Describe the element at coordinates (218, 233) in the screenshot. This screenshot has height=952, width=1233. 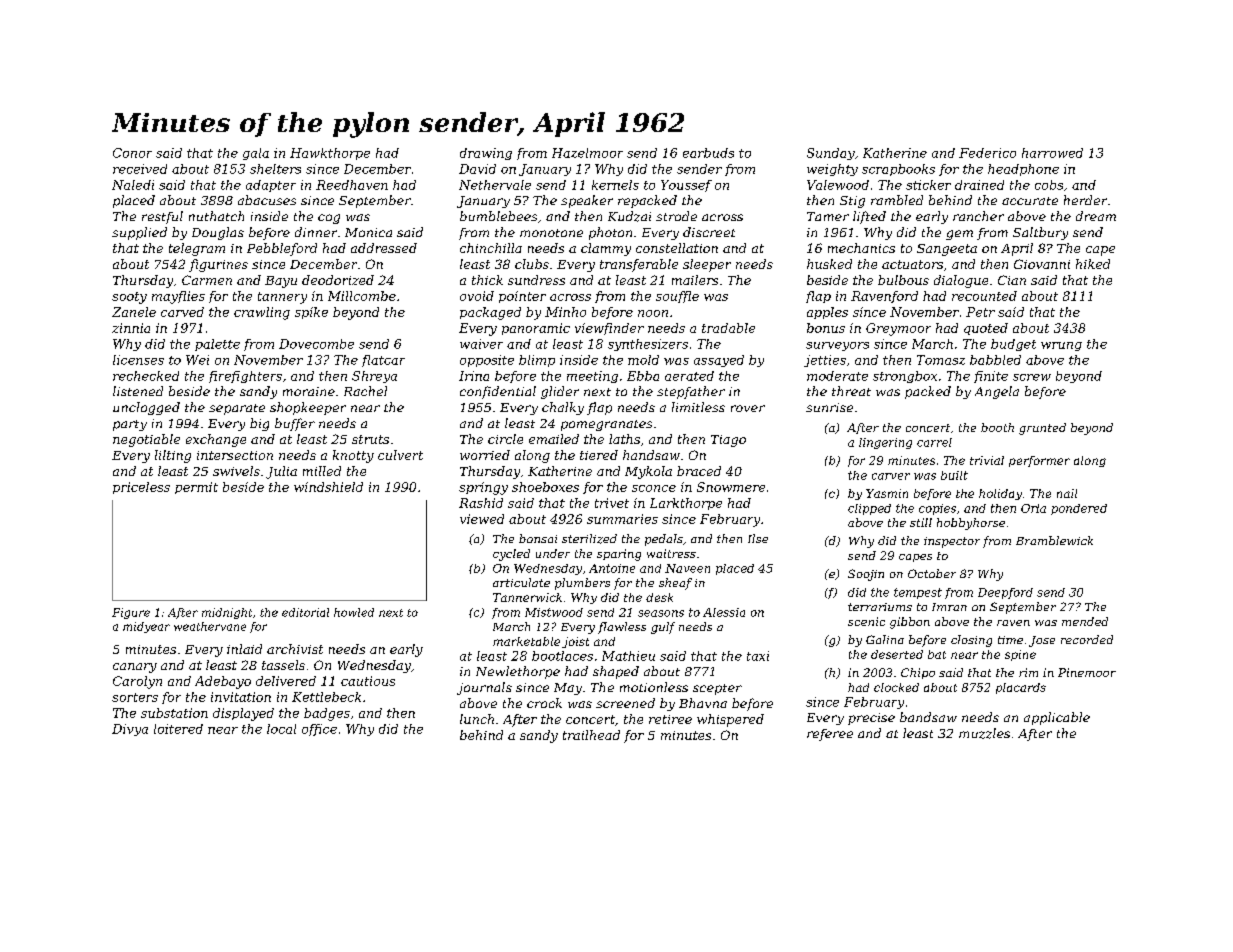
I see `Douglas` at that location.
